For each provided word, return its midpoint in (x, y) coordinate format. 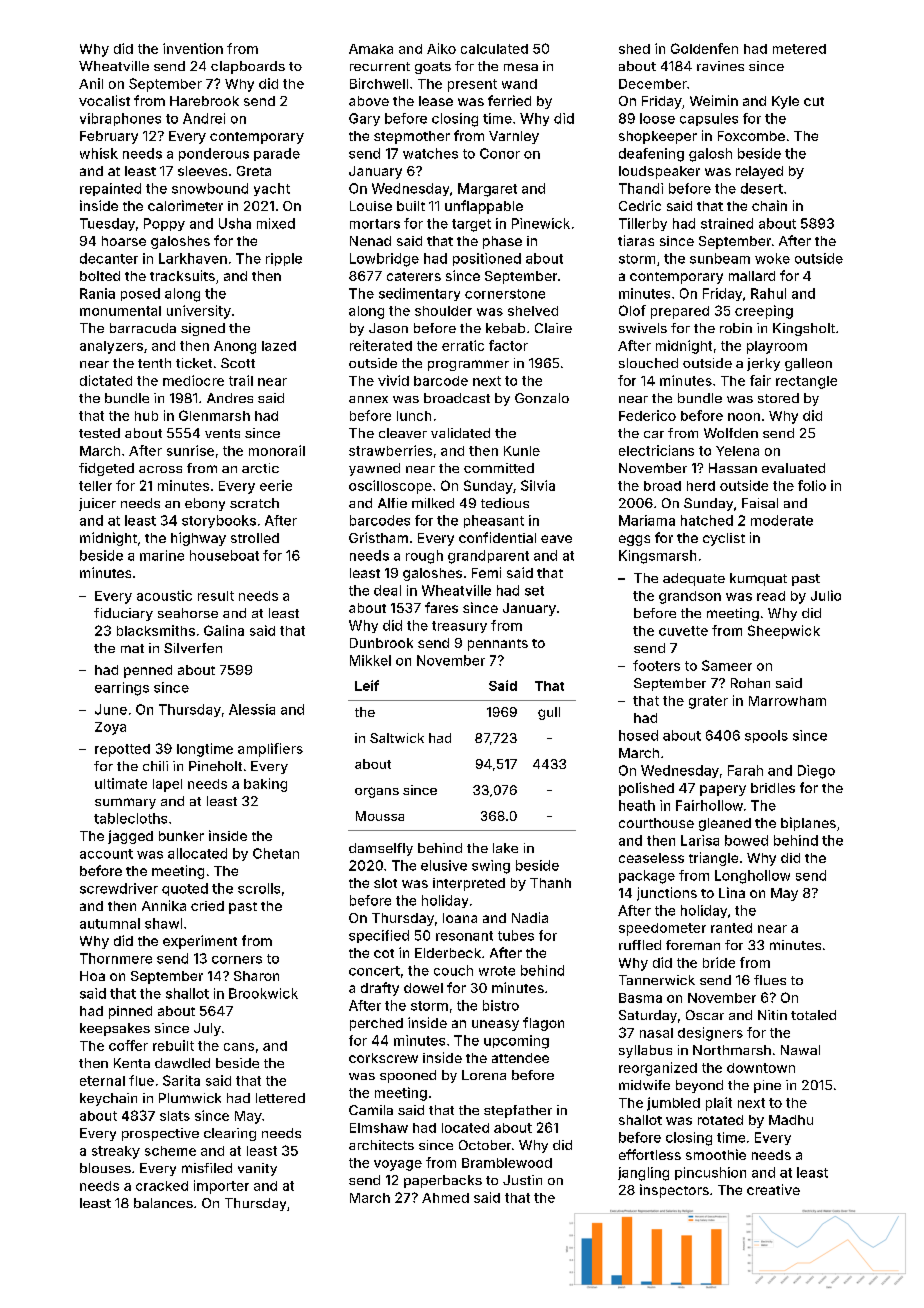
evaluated (793, 468)
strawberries (390, 450)
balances (163, 1203)
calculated (494, 49)
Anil (91, 83)
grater (708, 702)
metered (799, 49)
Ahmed (445, 1198)
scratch (254, 503)
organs (377, 792)
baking (265, 785)
